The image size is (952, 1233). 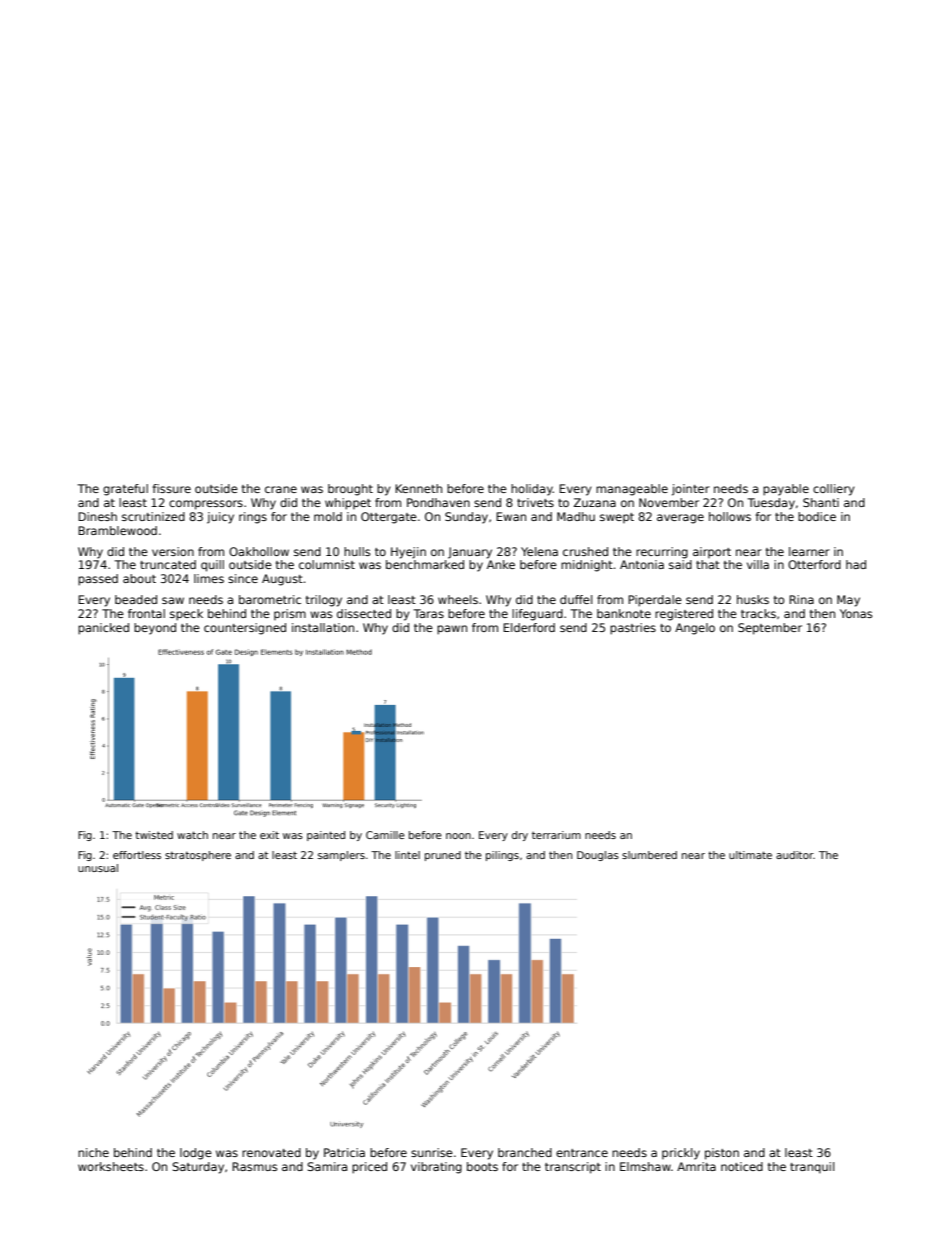 I want to click on branched, so click(x=525, y=1152).
